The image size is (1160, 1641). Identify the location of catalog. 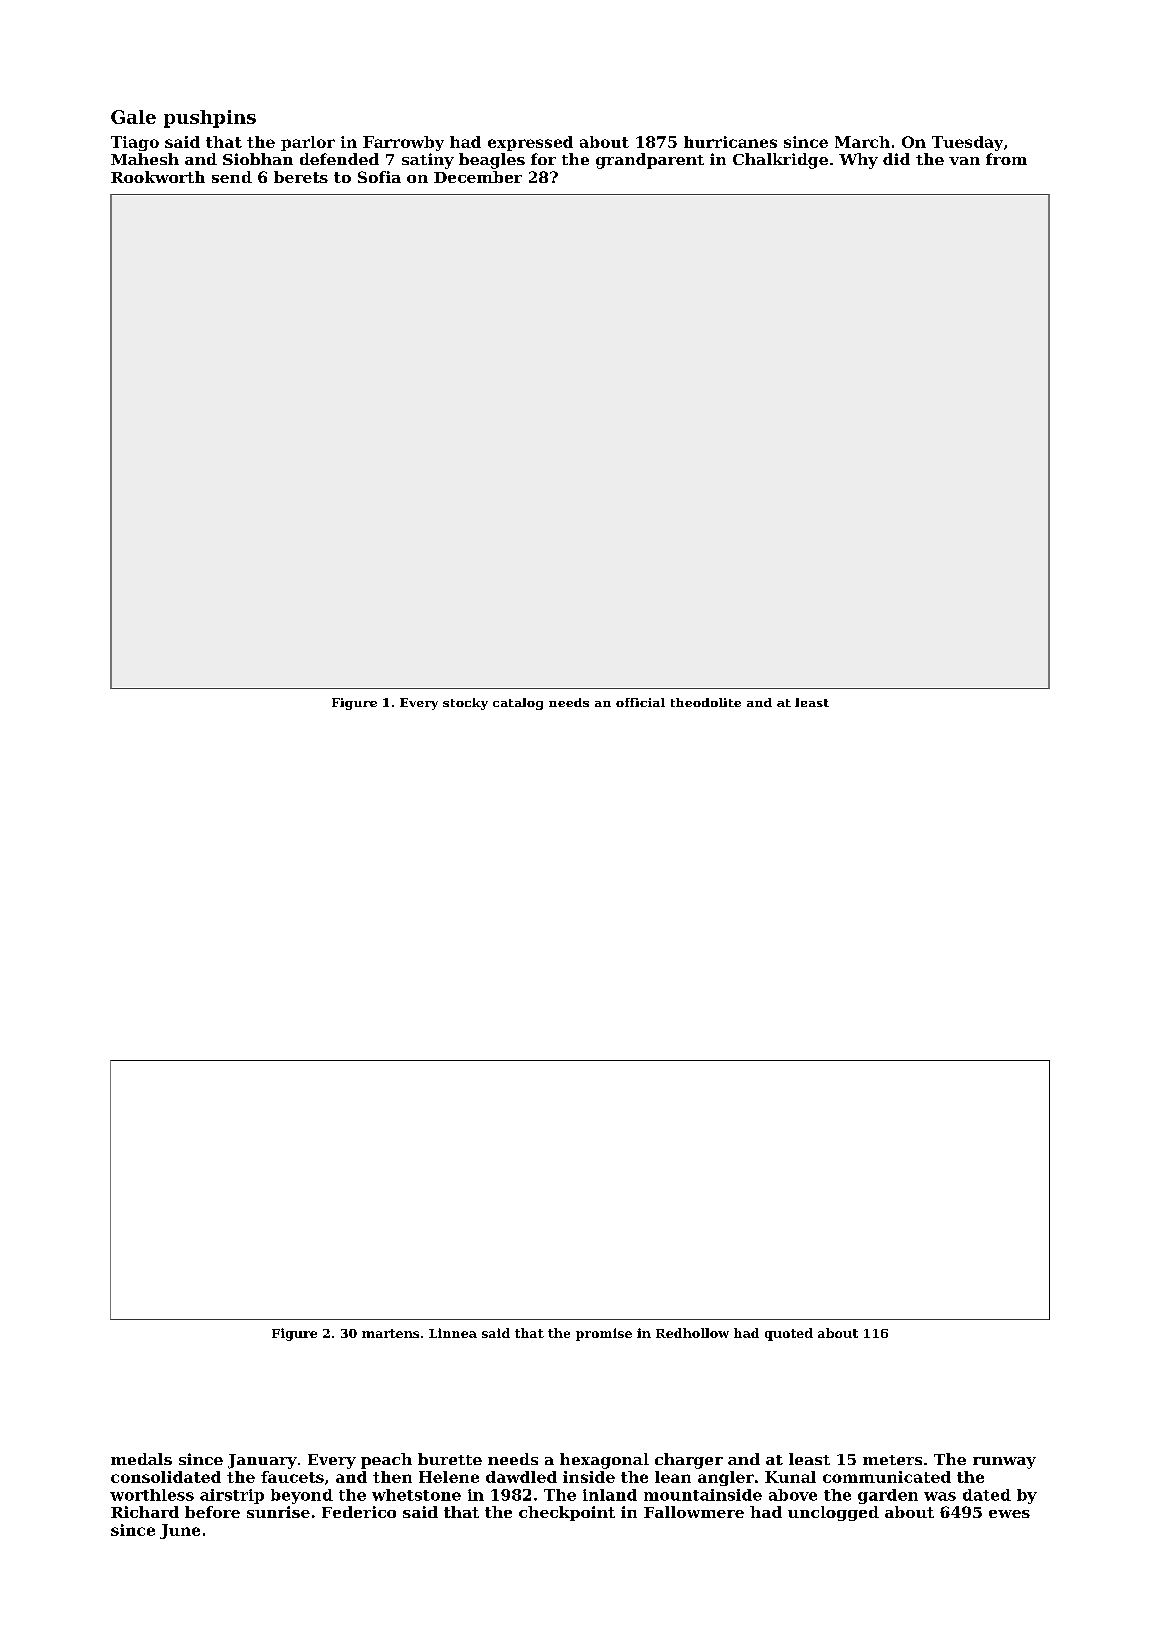
(518, 704).
